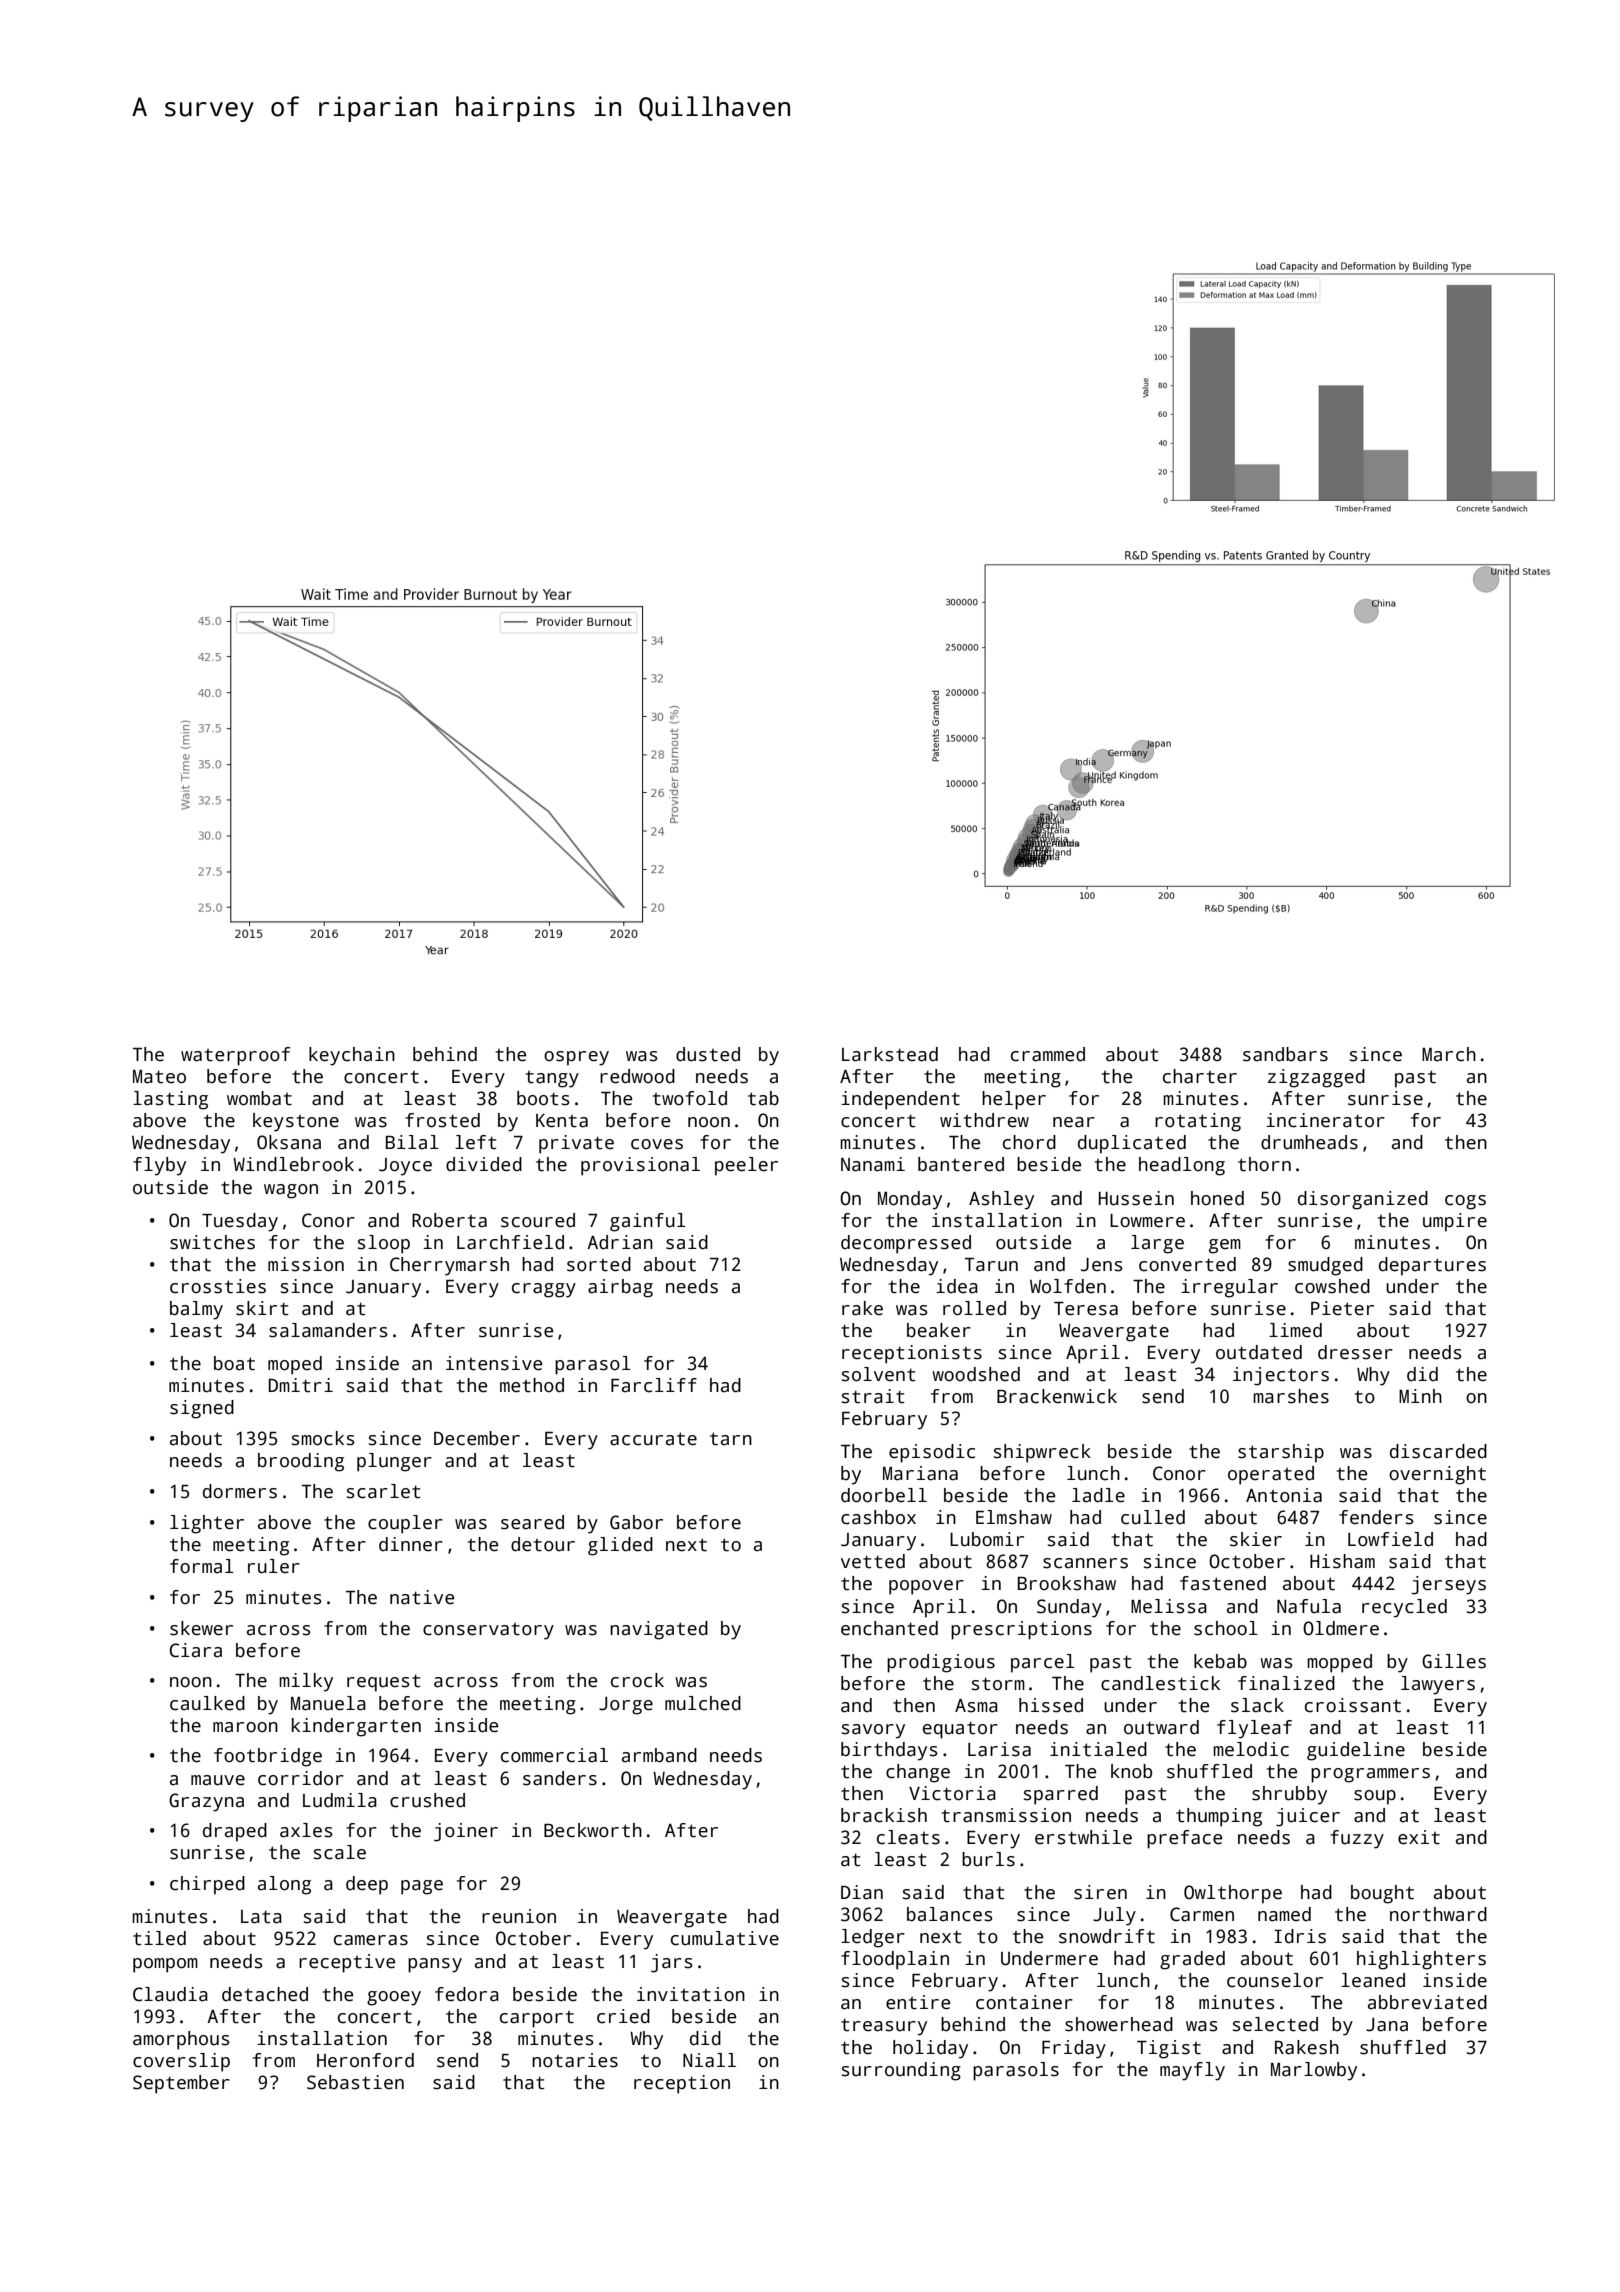 The width and height of the document is (1620, 2292). What do you see at coordinates (884, 1495) in the document?
I see `doorbell` at bounding box center [884, 1495].
